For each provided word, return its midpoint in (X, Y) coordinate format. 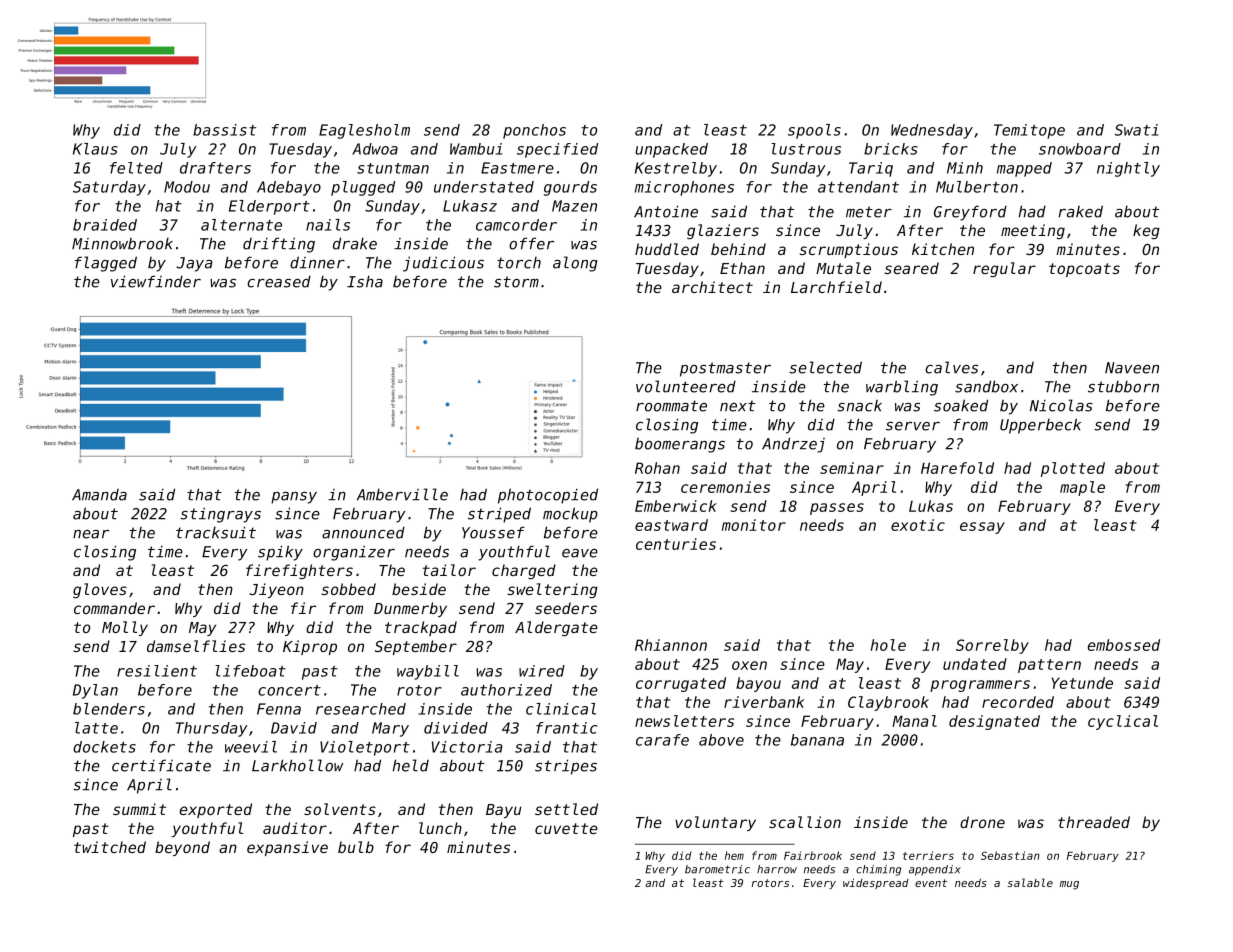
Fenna (279, 709)
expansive (287, 848)
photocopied (548, 496)
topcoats (1084, 270)
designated (994, 722)
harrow (777, 869)
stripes (566, 767)
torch (519, 263)
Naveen (1132, 368)
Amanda (99, 495)
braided (105, 225)
